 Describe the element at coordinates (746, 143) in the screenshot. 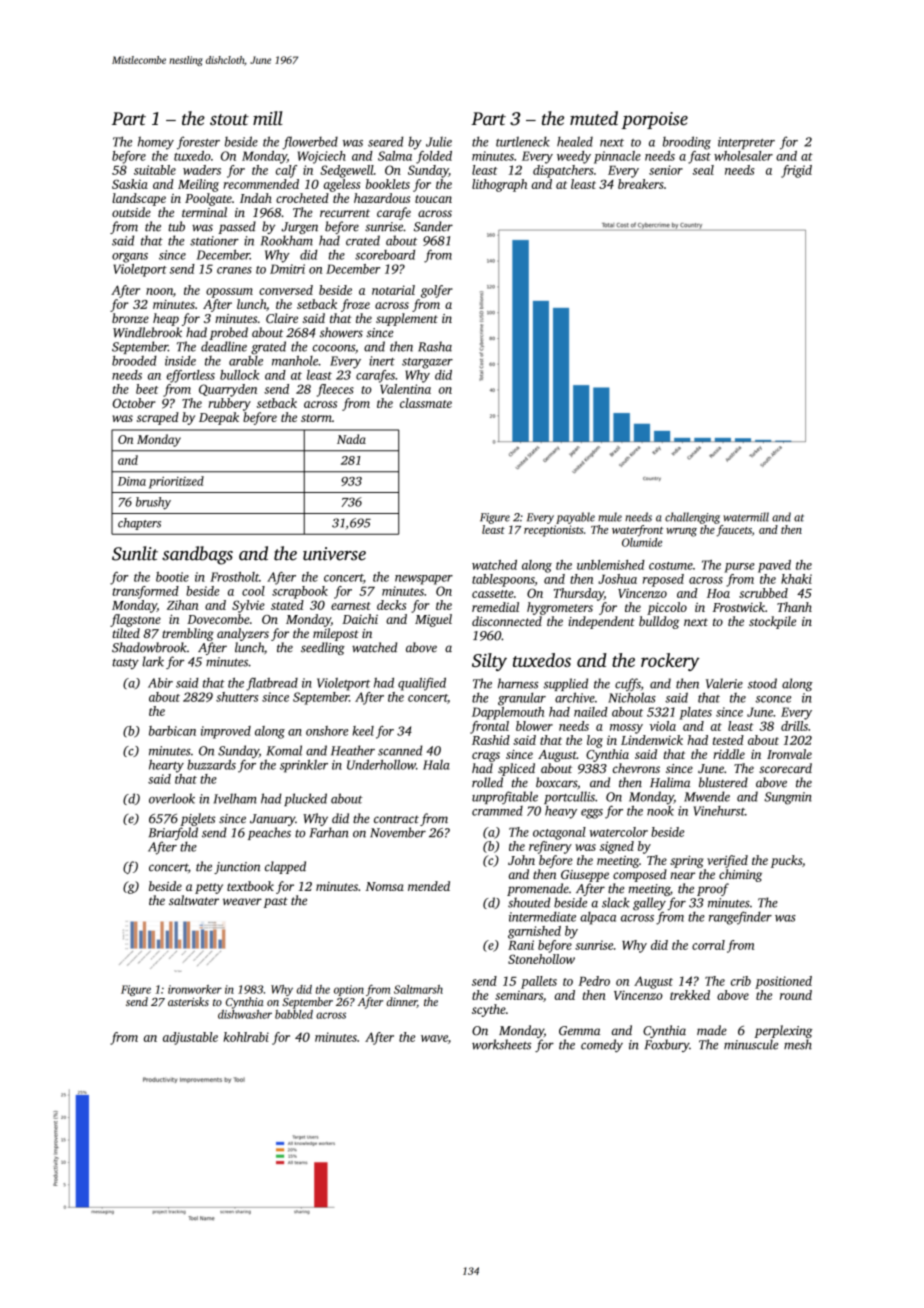

I see `interpreter` at that location.
